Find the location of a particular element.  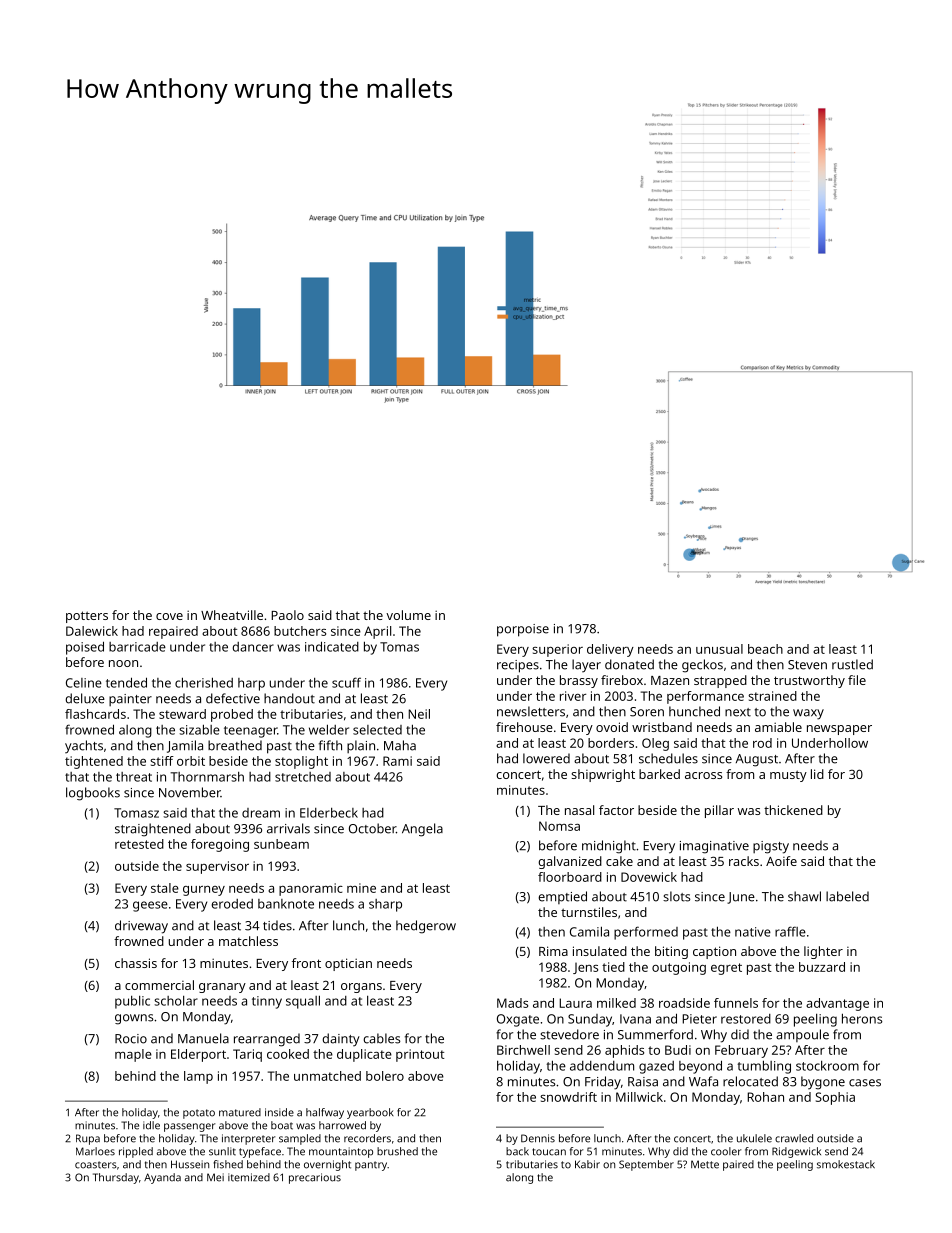

retested is located at coordinates (139, 844).
